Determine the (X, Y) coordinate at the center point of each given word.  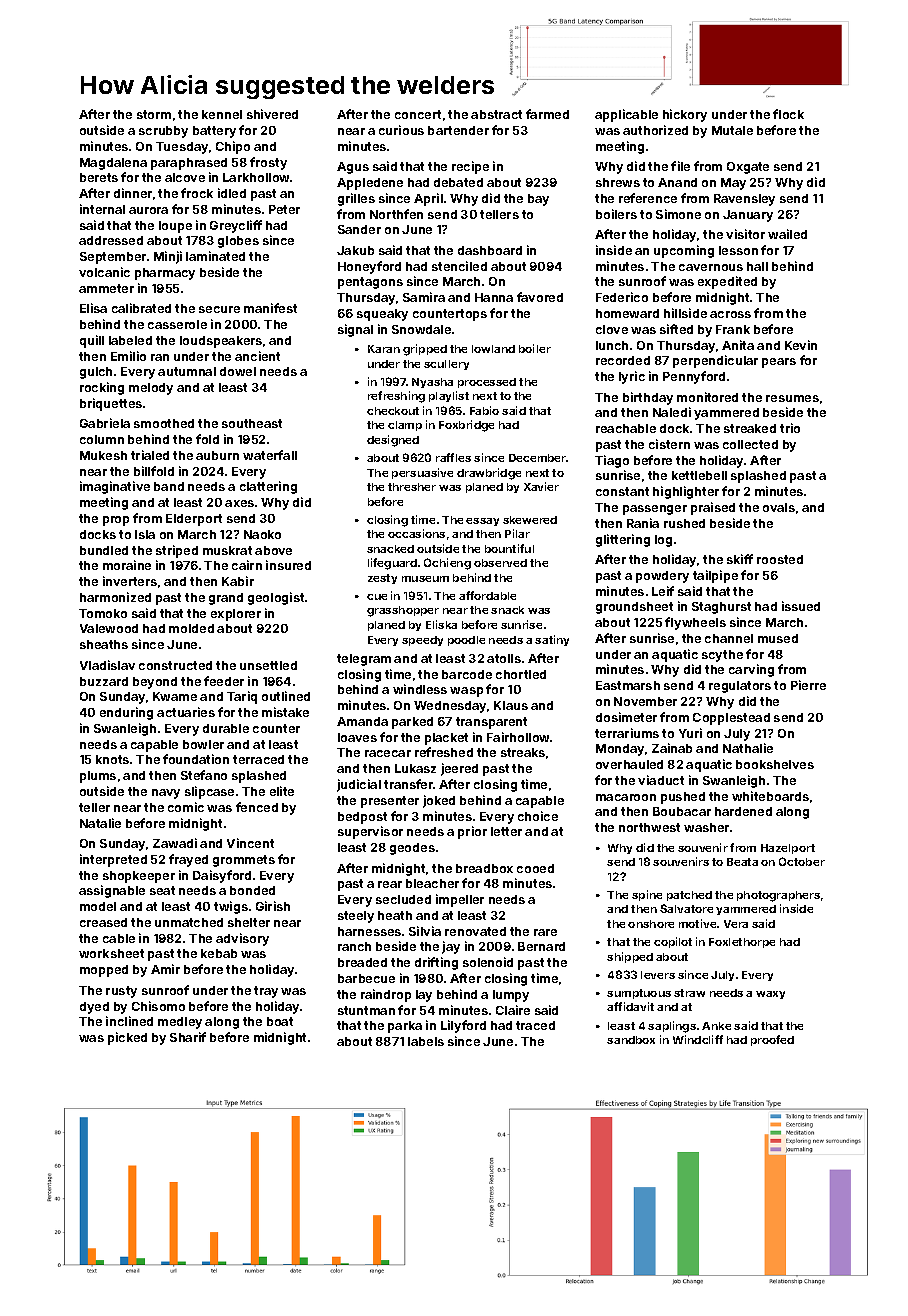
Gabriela (105, 423)
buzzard (104, 681)
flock (788, 114)
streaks (523, 752)
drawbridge (489, 474)
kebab (219, 953)
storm (154, 114)
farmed (547, 114)
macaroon (626, 797)
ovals (779, 507)
